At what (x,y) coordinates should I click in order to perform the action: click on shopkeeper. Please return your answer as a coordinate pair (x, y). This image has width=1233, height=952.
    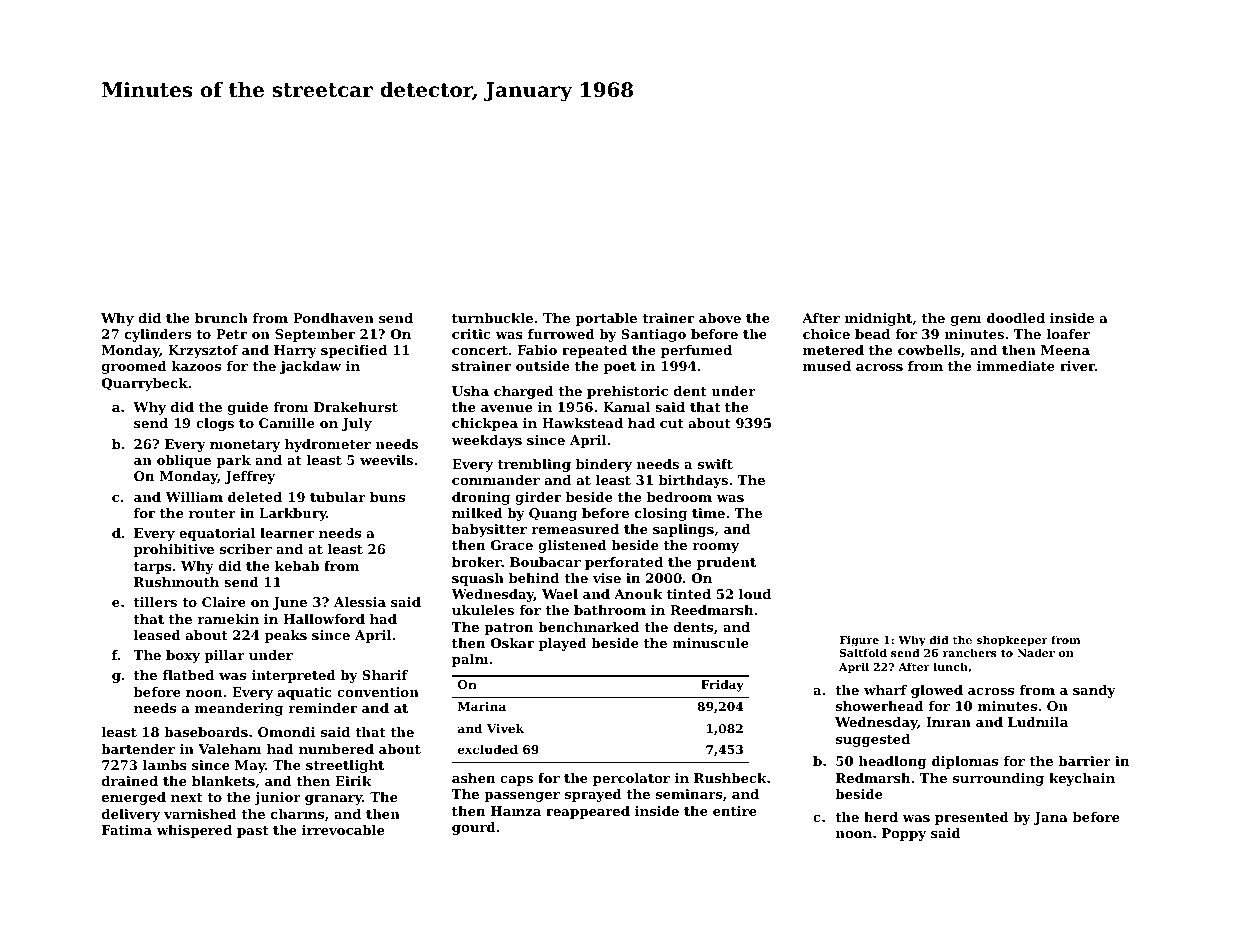
    Looking at the image, I should click on (1012, 641).
